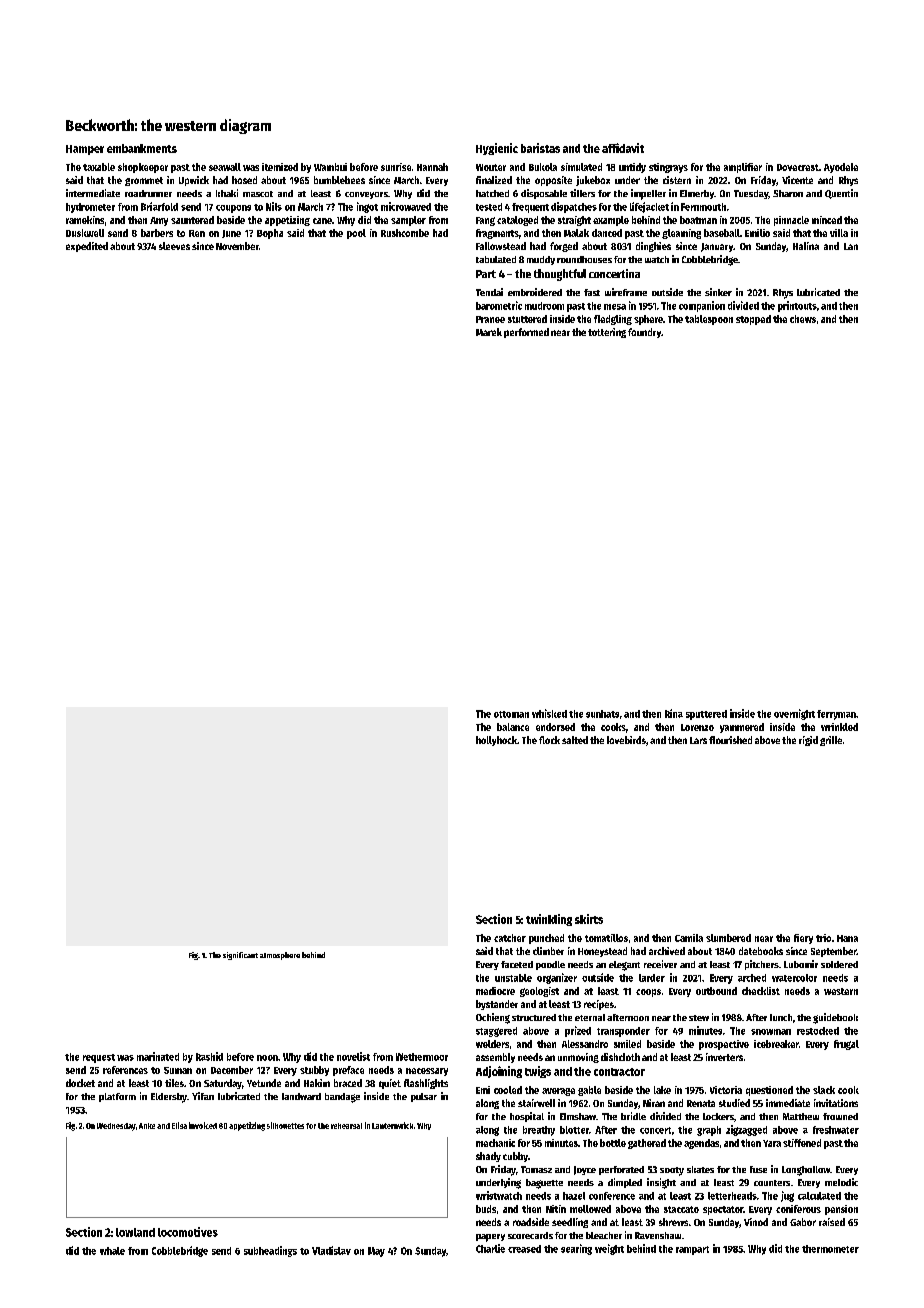  I want to click on Hamper, so click(85, 150).
